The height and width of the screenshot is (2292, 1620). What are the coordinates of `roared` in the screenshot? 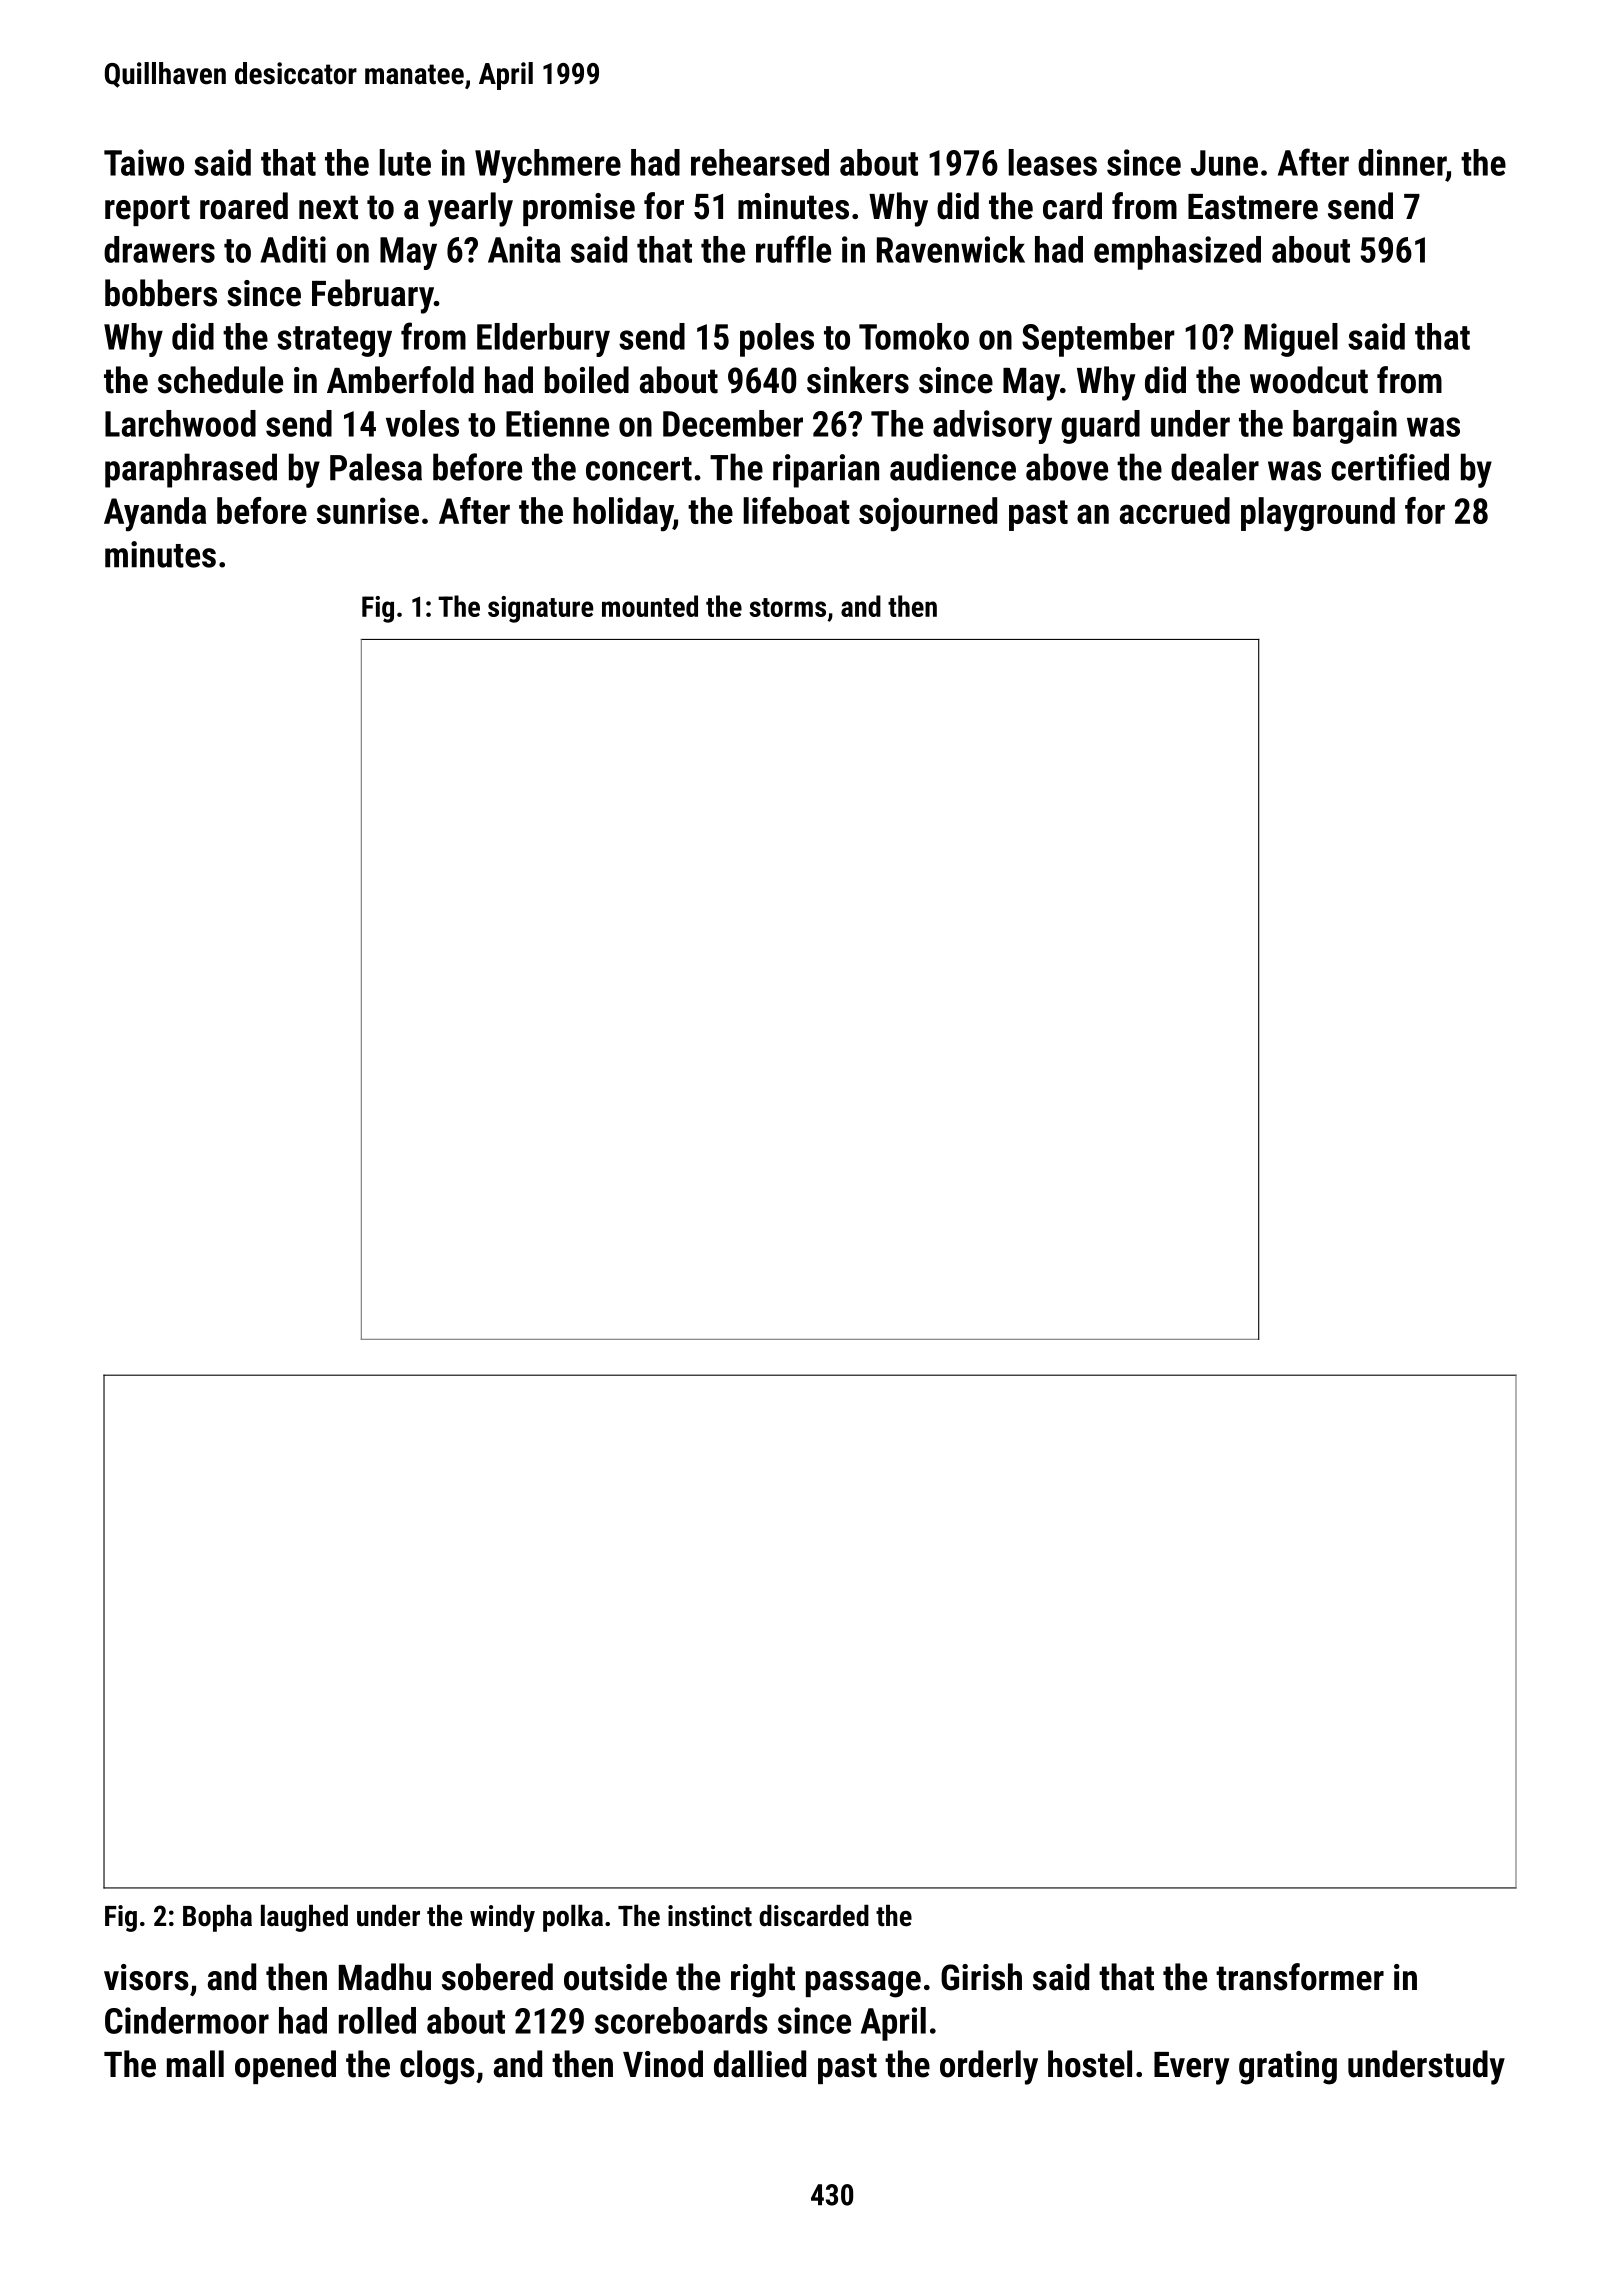 It's located at (244, 206).
